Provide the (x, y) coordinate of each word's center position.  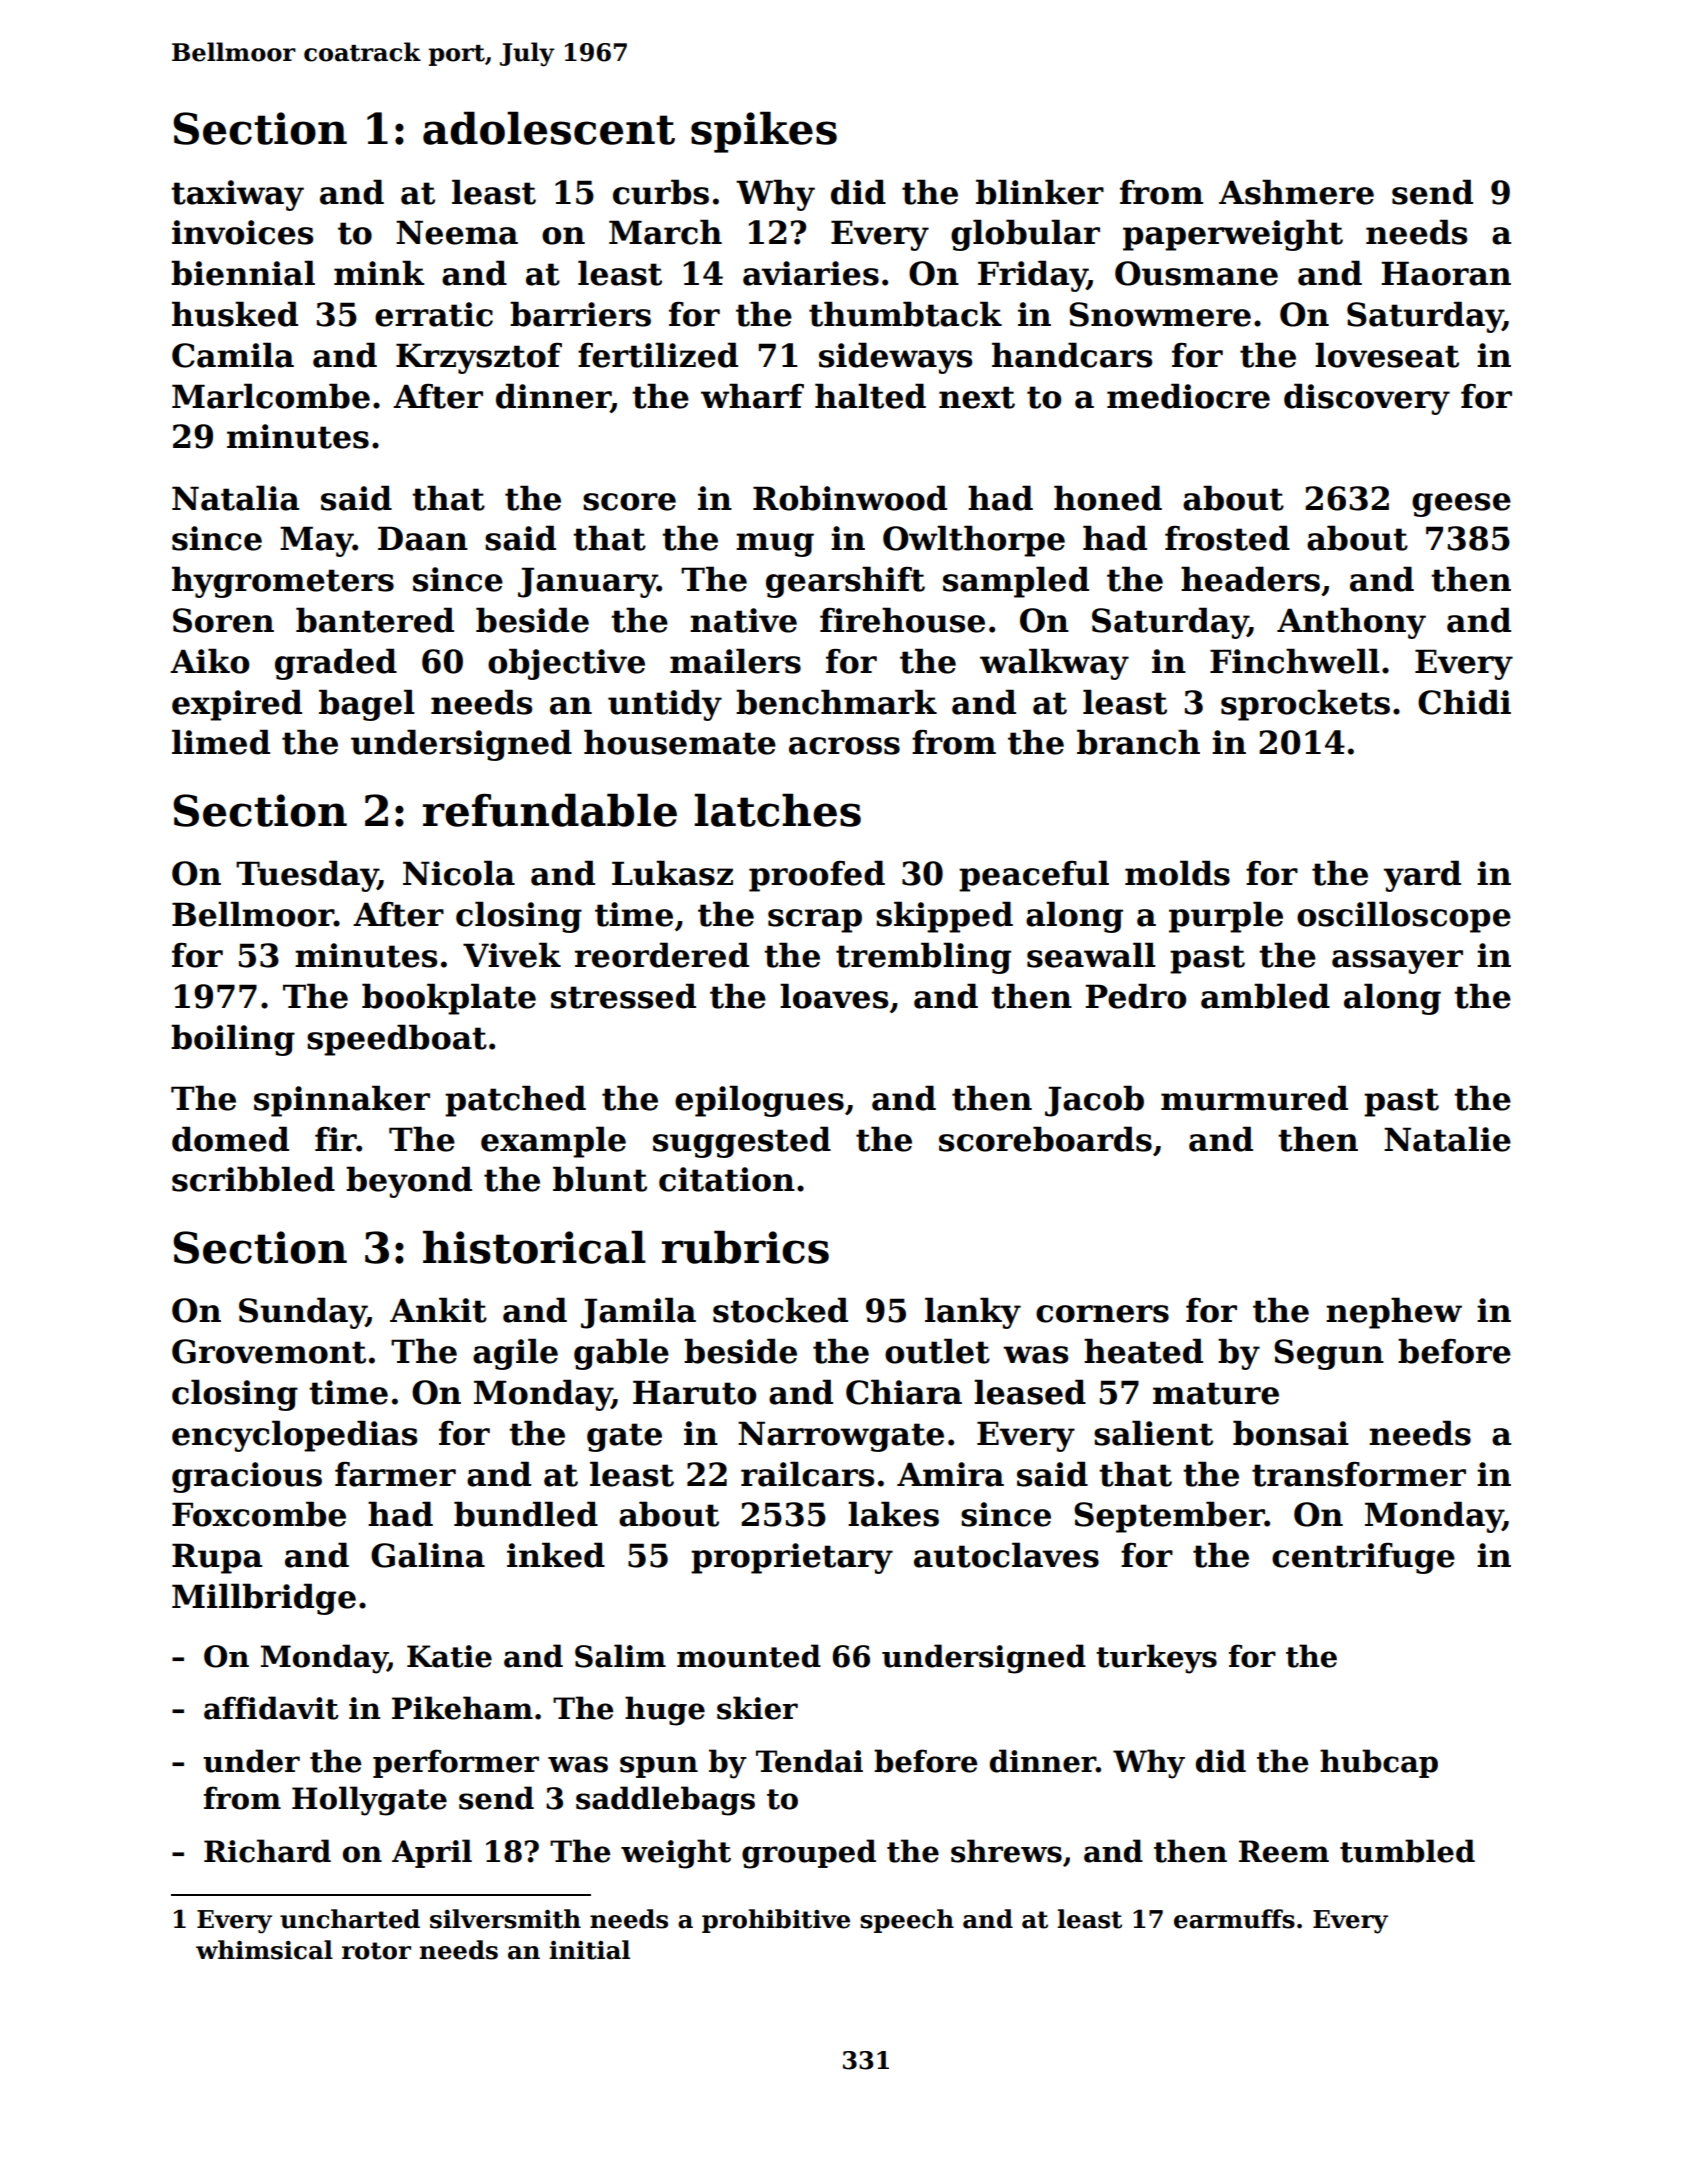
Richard (267, 1851)
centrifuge (1363, 1558)
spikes (764, 132)
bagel (367, 705)
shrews (1006, 1851)
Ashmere (1296, 192)
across (844, 746)
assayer (1397, 962)
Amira (950, 1474)
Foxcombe (259, 1514)
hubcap (1379, 1763)
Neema (457, 232)
